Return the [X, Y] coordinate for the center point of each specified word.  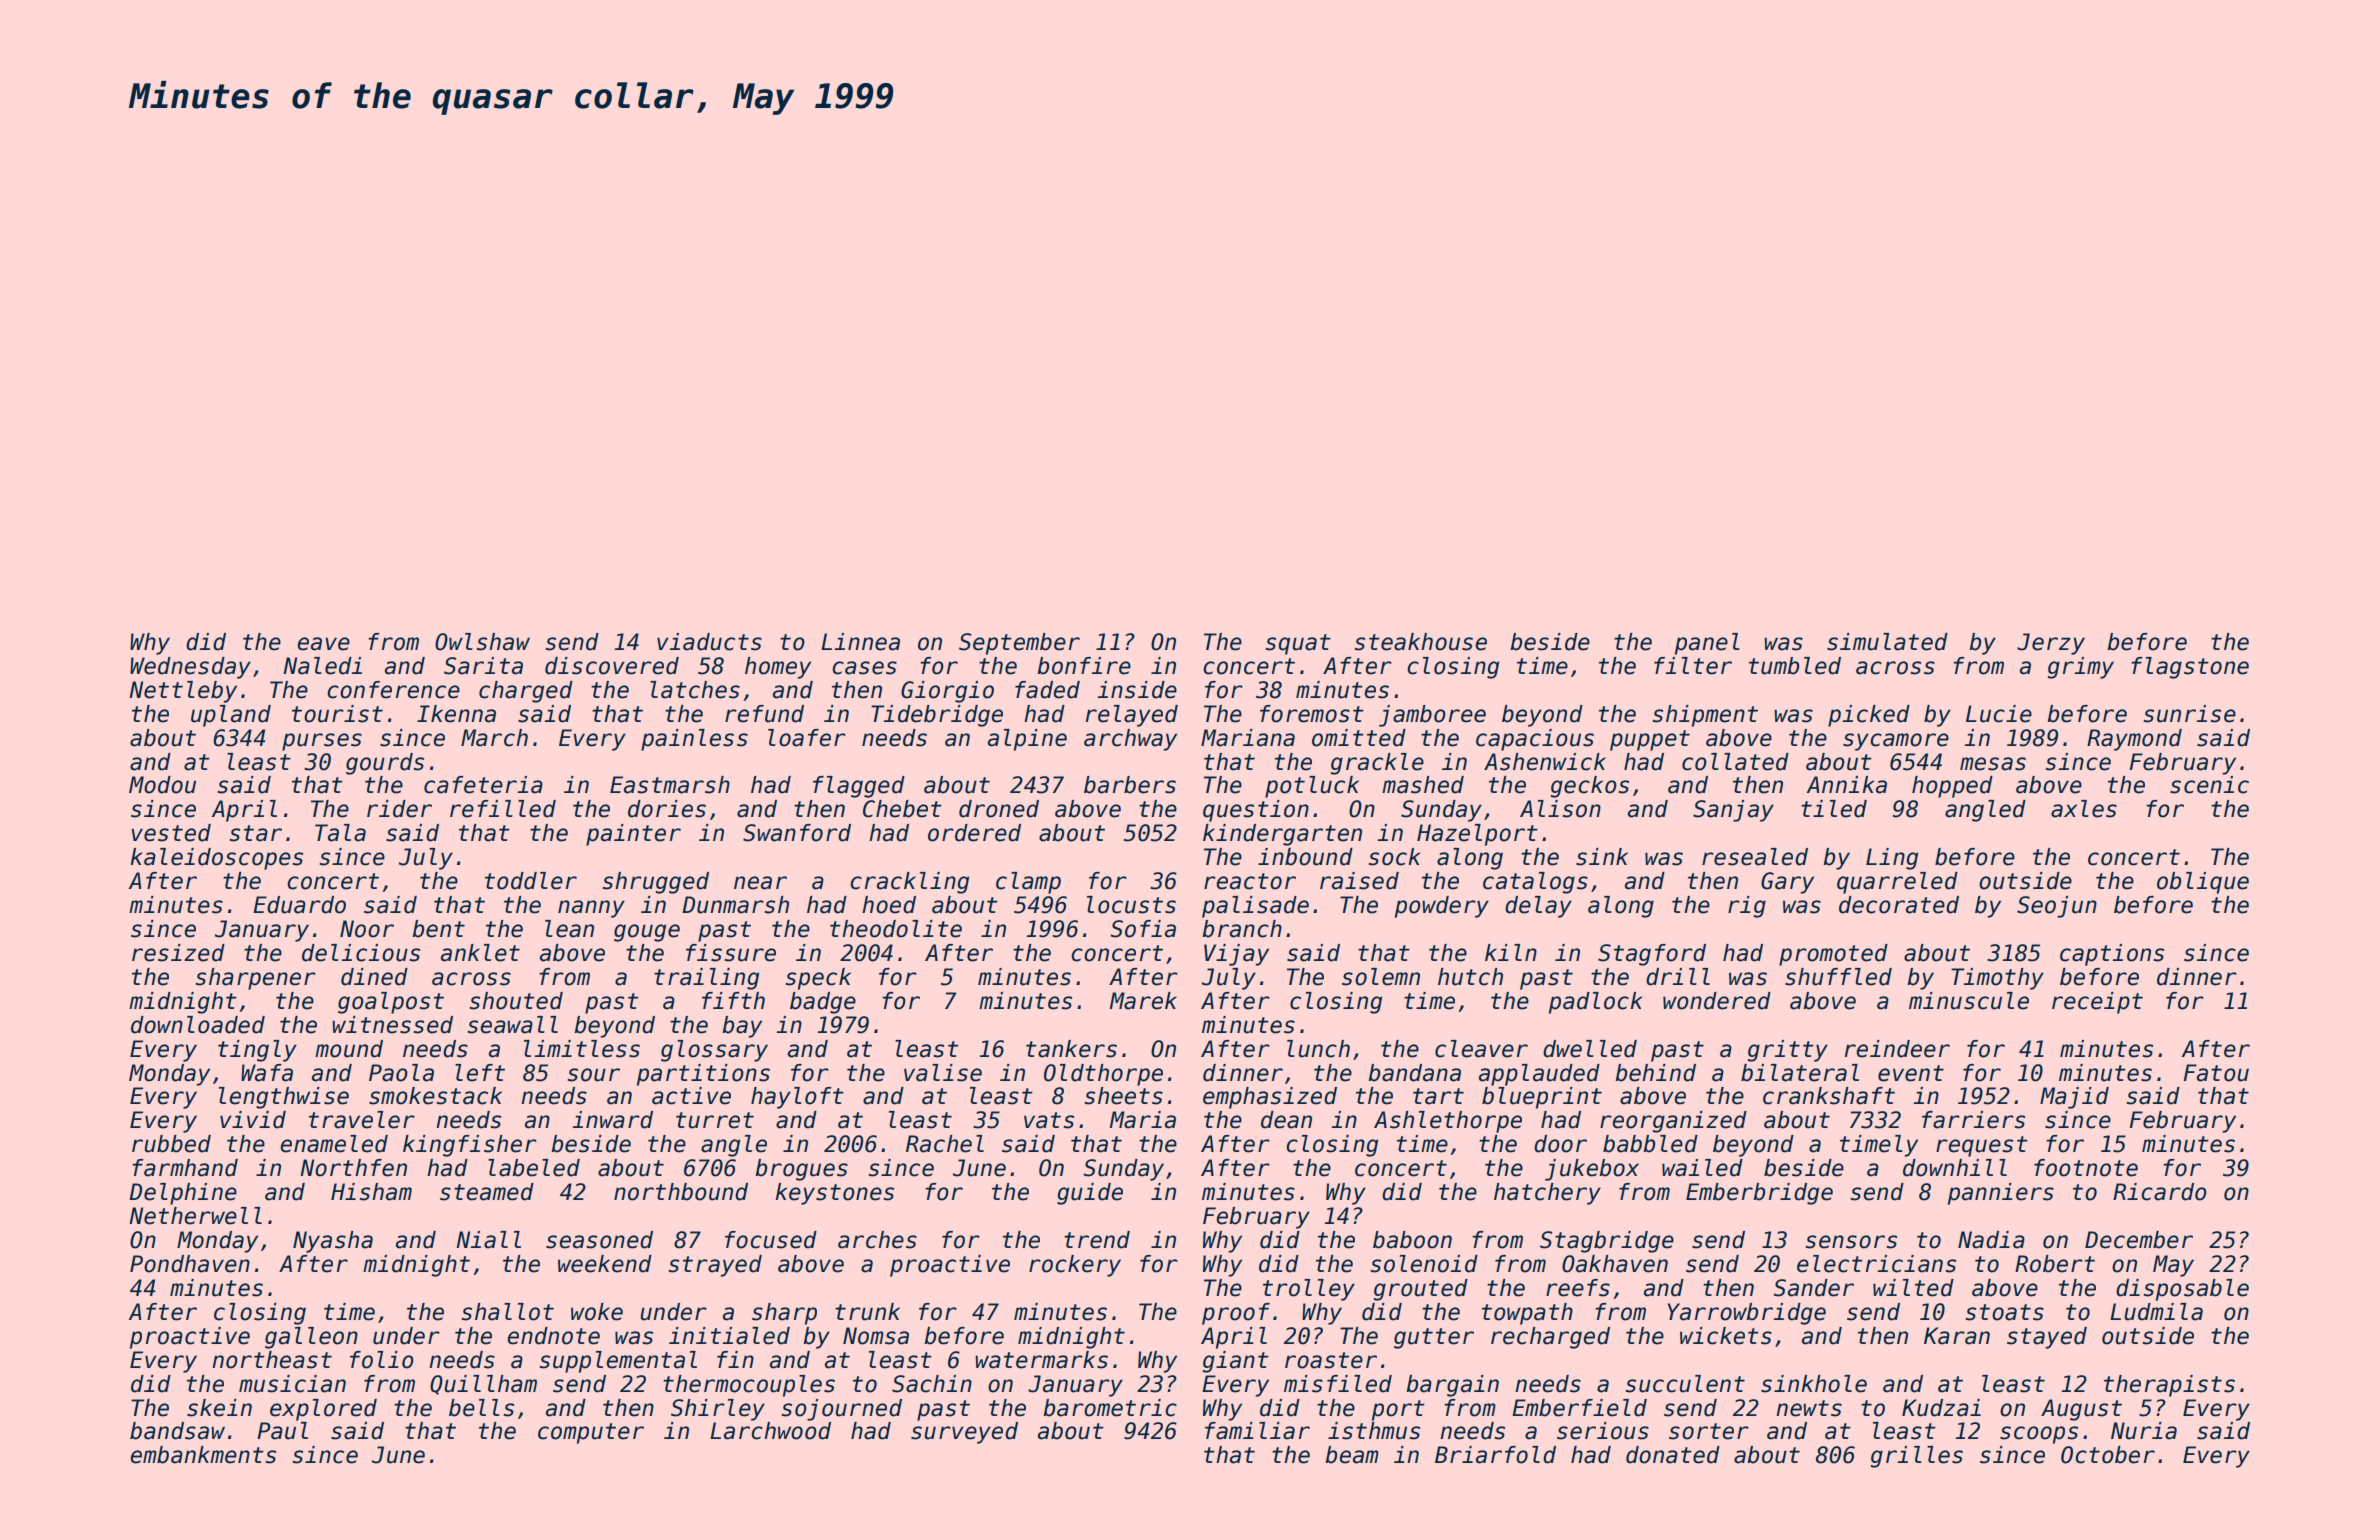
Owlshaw [482, 642]
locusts [1131, 905]
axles [2084, 809]
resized [178, 953]
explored [323, 1410]
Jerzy [2051, 644]
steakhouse [1421, 642]
